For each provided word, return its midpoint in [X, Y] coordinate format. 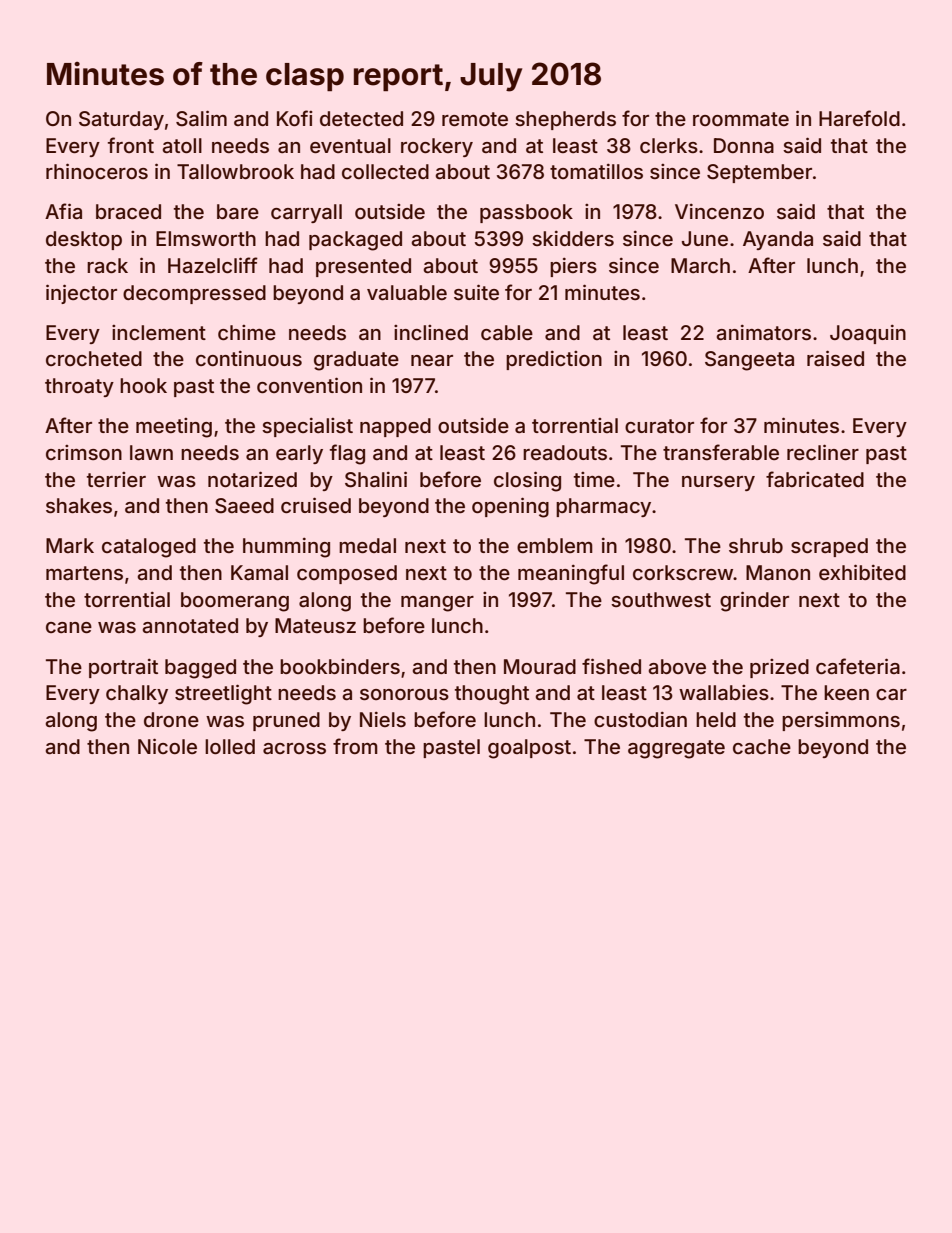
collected [385, 171]
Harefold [859, 118]
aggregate [676, 749]
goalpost [529, 749]
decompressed [194, 294]
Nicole [167, 746]
